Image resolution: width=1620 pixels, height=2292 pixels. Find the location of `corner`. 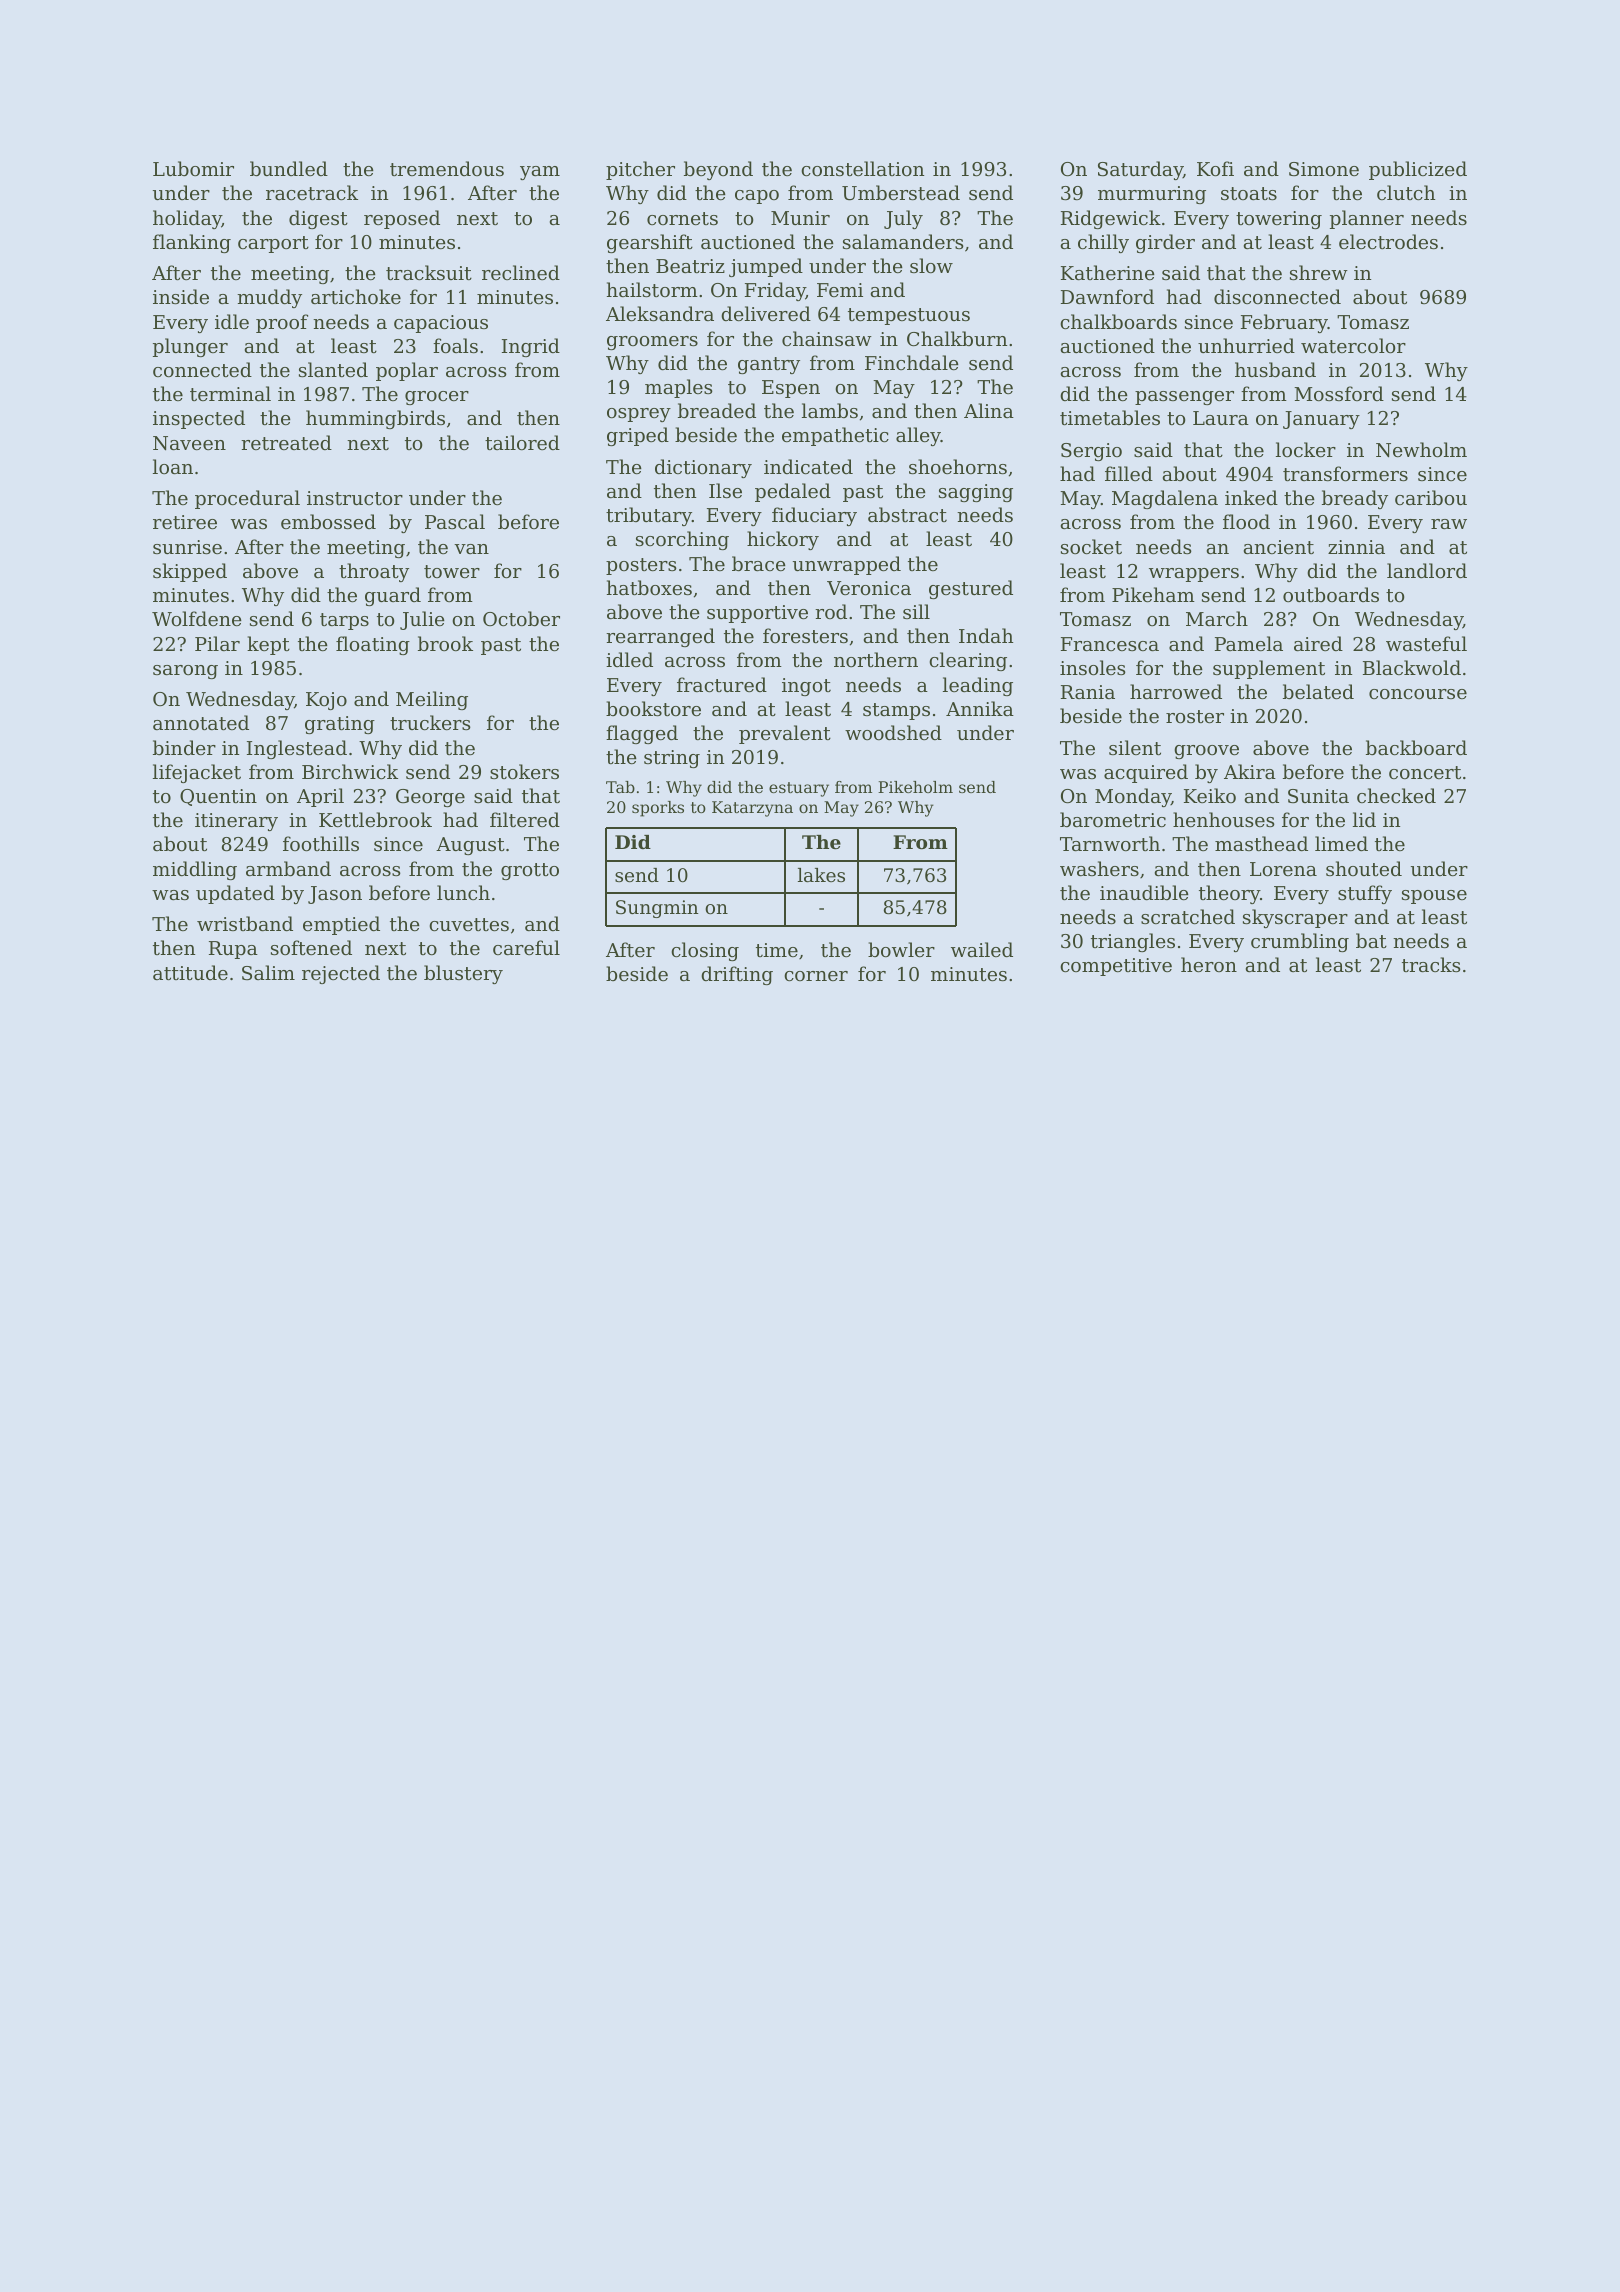

corner is located at coordinates (816, 976).
